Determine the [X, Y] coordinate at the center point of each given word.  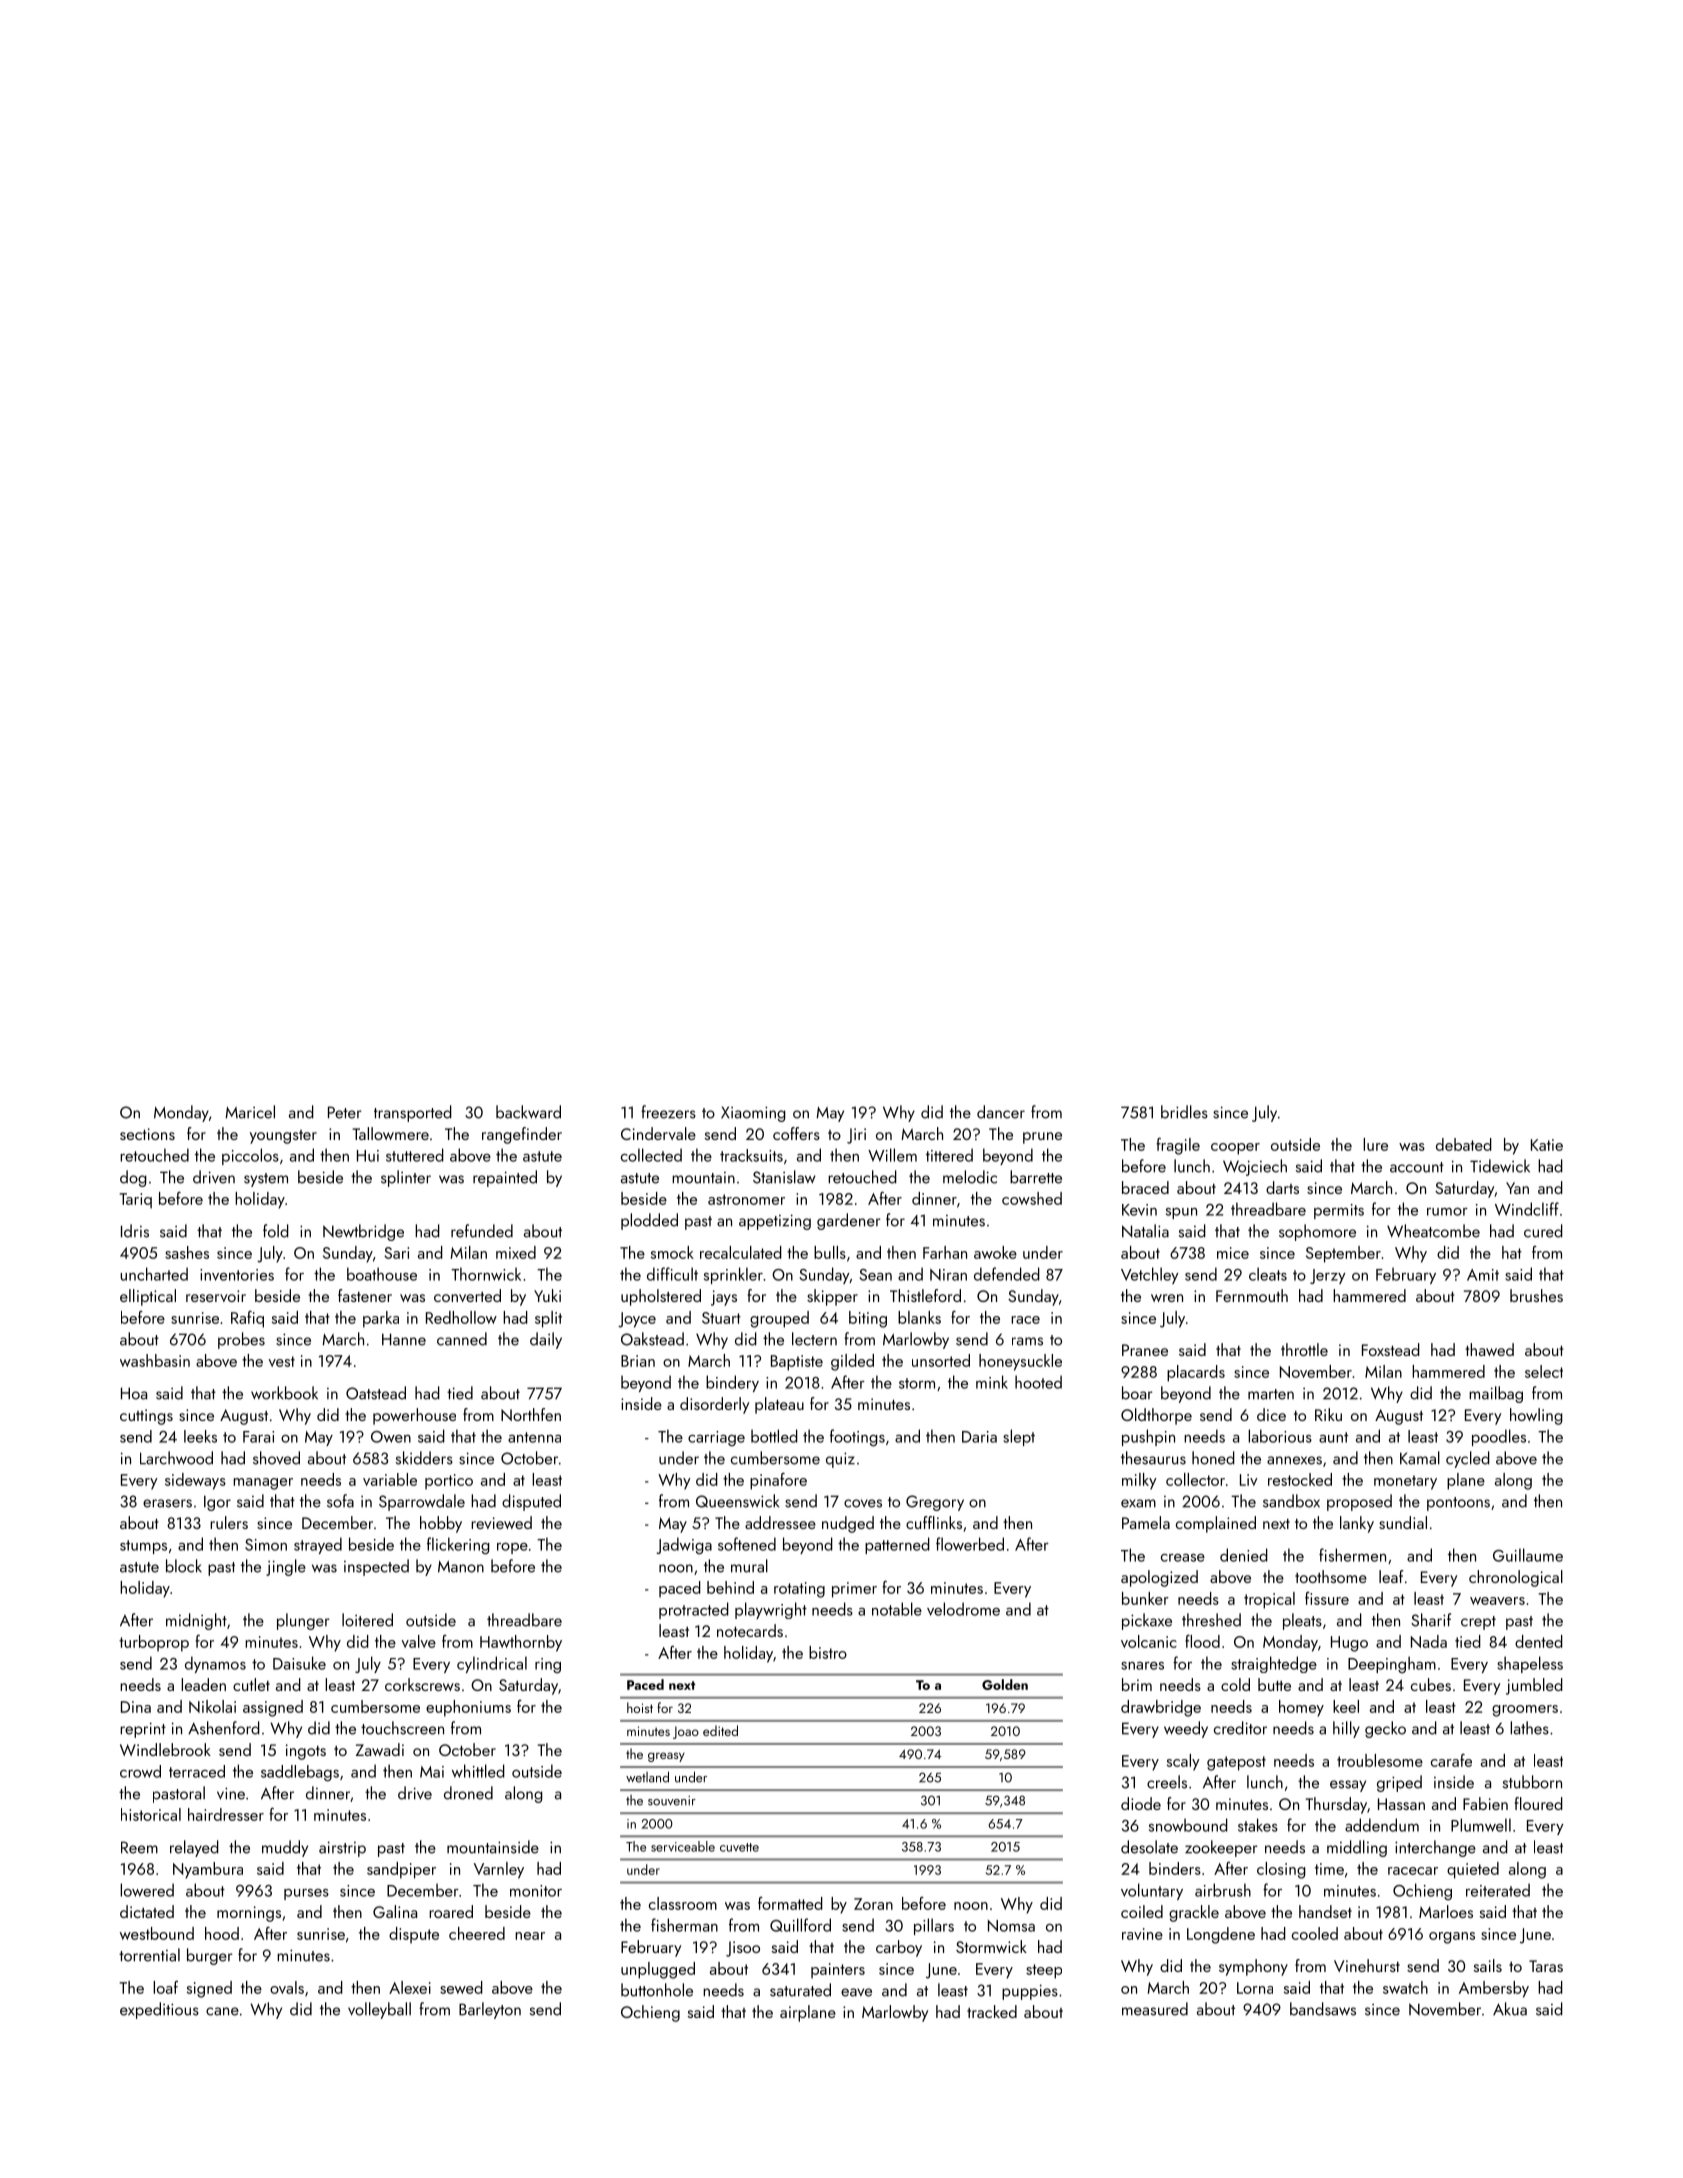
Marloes [1446, 1911]
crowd [140, 1771]
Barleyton [490, 2010]
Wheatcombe [1433, 1231]
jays [724, 1298]
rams [1027, 1341]
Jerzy [1328, 1276]
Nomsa [1011, 1926]
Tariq [135, 1201]
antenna [534, 1437]
